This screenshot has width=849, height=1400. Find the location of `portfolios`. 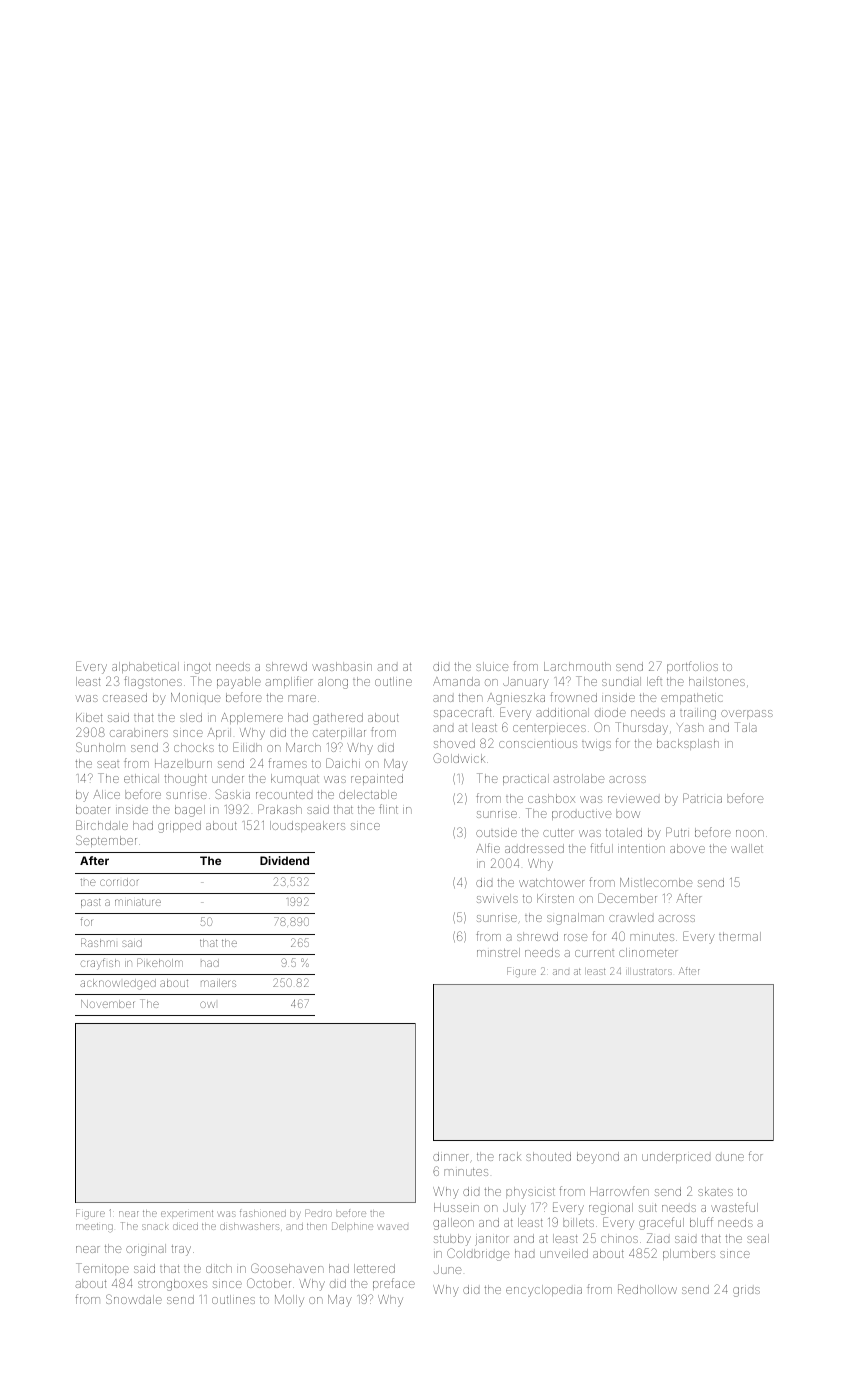

portfolios is located at coordinates (692, 667).
